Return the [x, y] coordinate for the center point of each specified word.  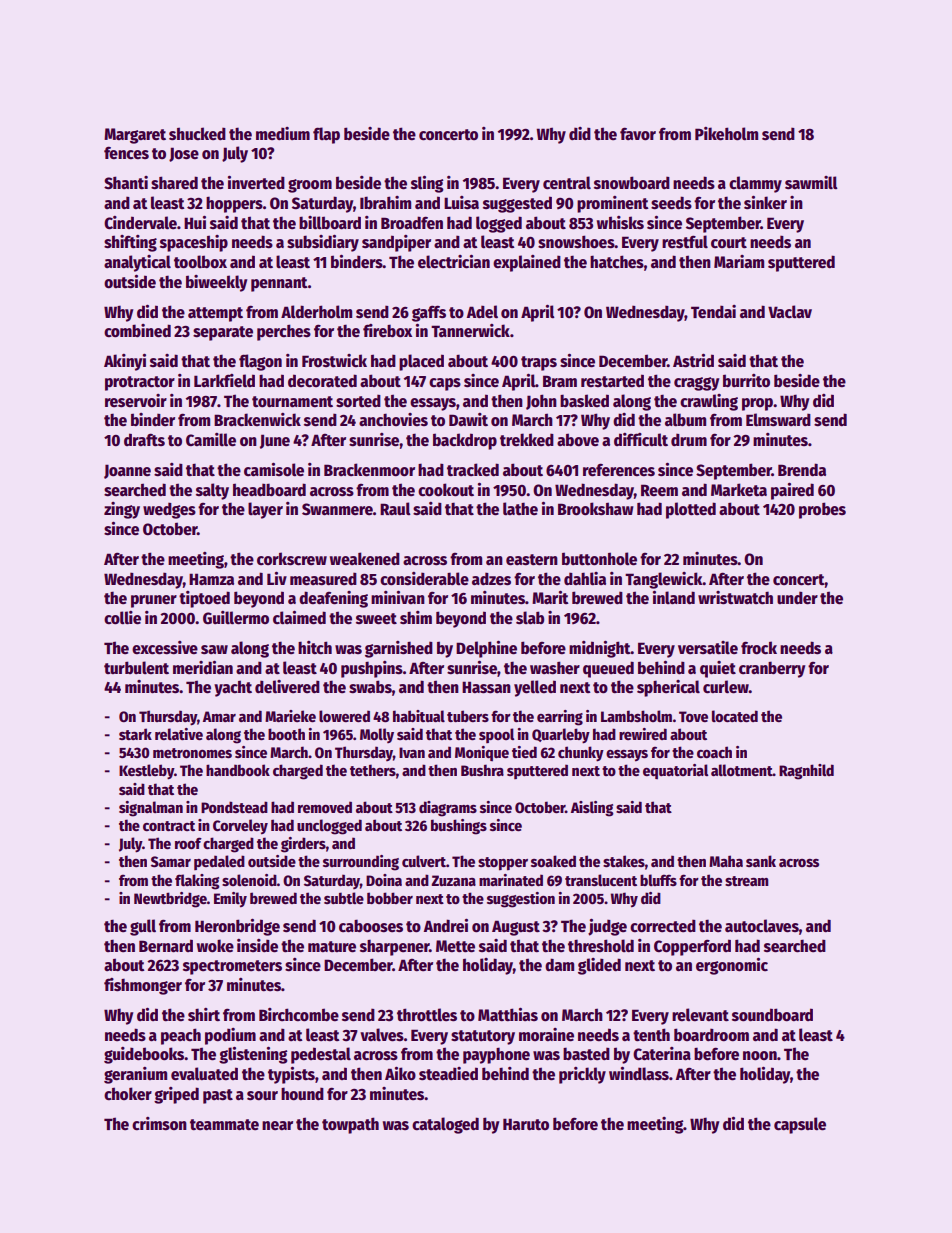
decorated [322, 381]
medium [283, 133]
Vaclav [790, 311]
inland [674, 597]
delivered [287, 687]
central [567, 183]
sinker [765, 203]
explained [527, 263]
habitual [419, 716]
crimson [159, 1124]
